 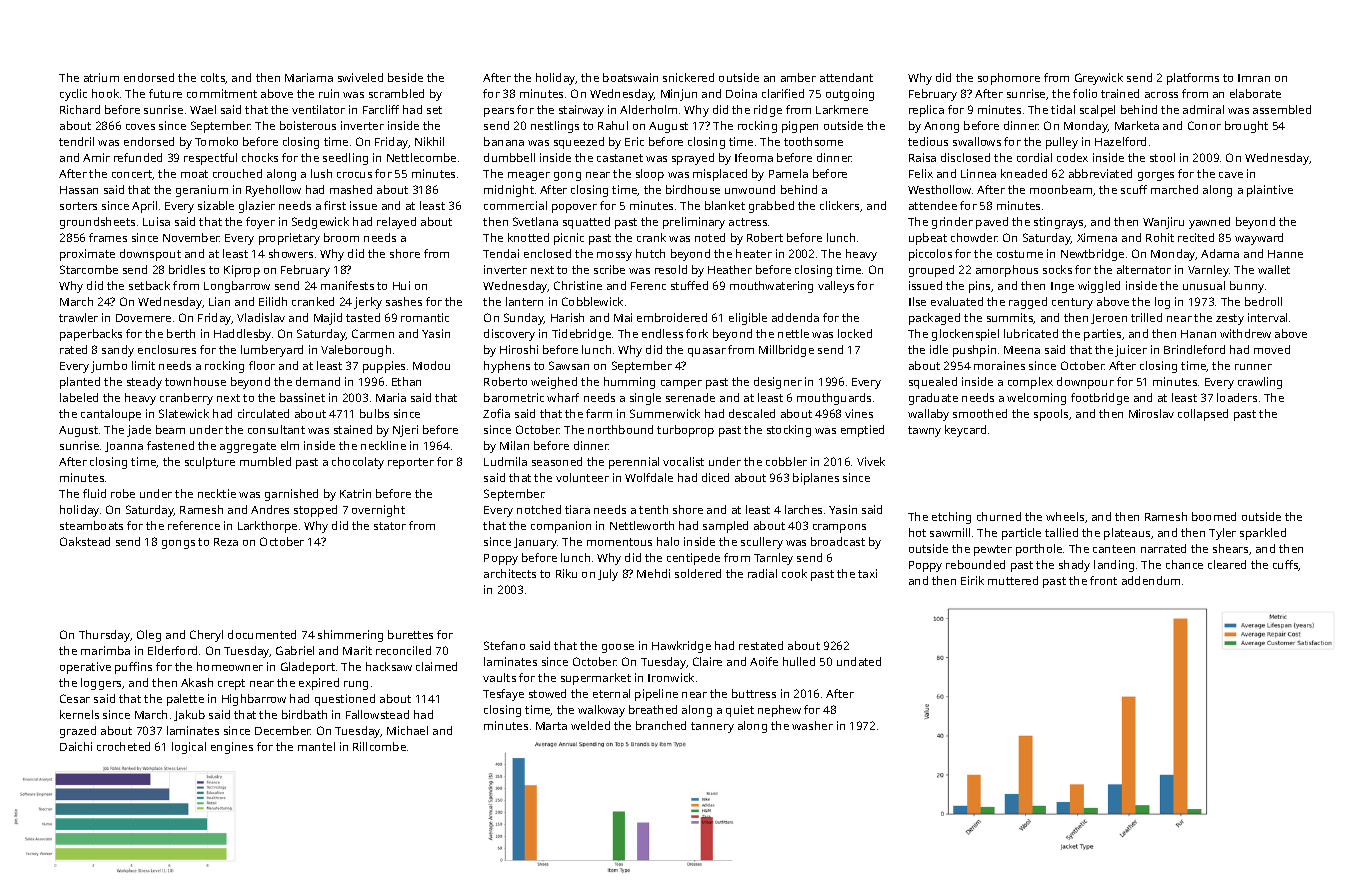 What do you see at coordinates (1196, 237) in the document?
I see `recited` at bounding box center [1196, 237].
